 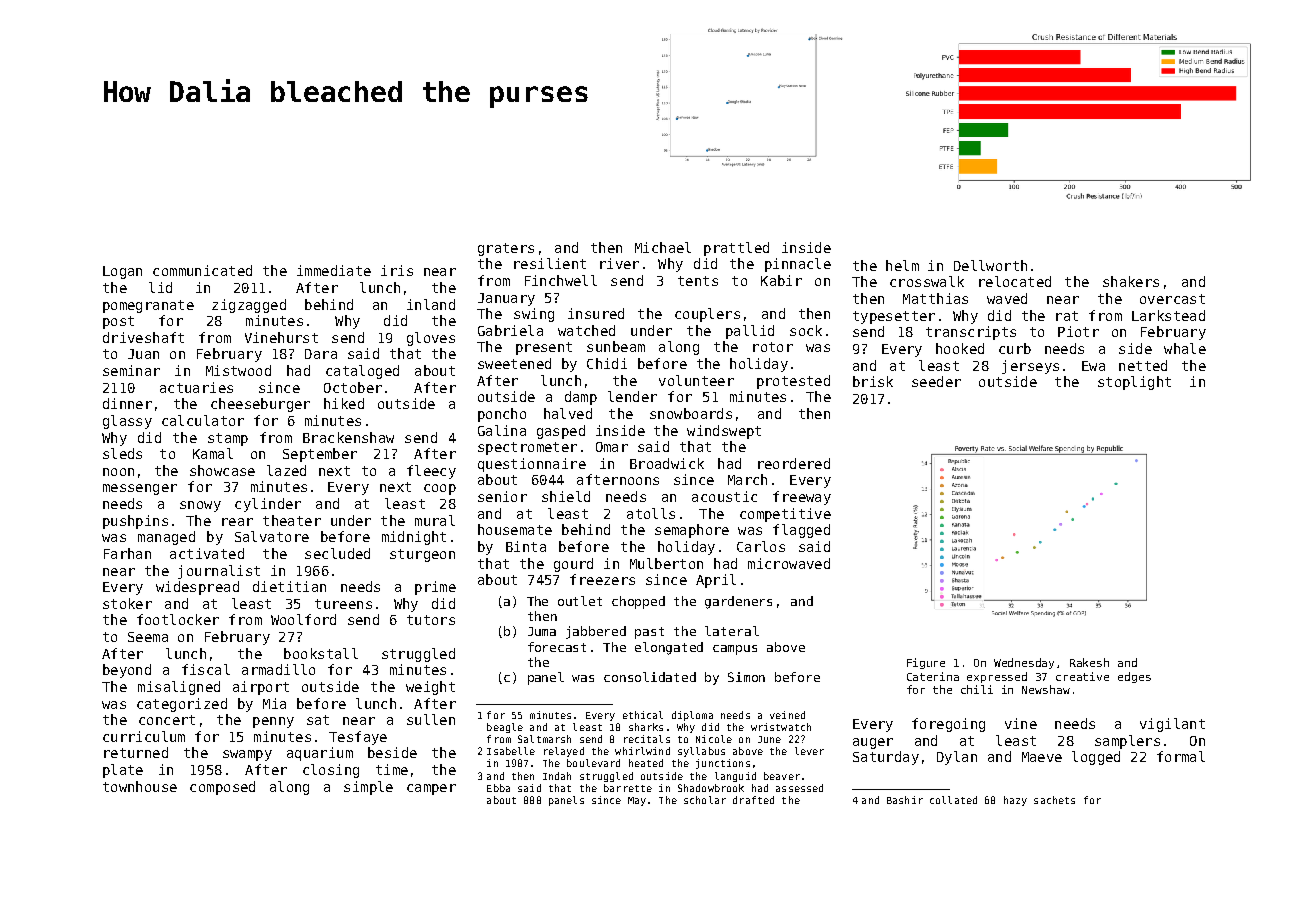 I want to click on beyond, so click(x=127, y=671).
